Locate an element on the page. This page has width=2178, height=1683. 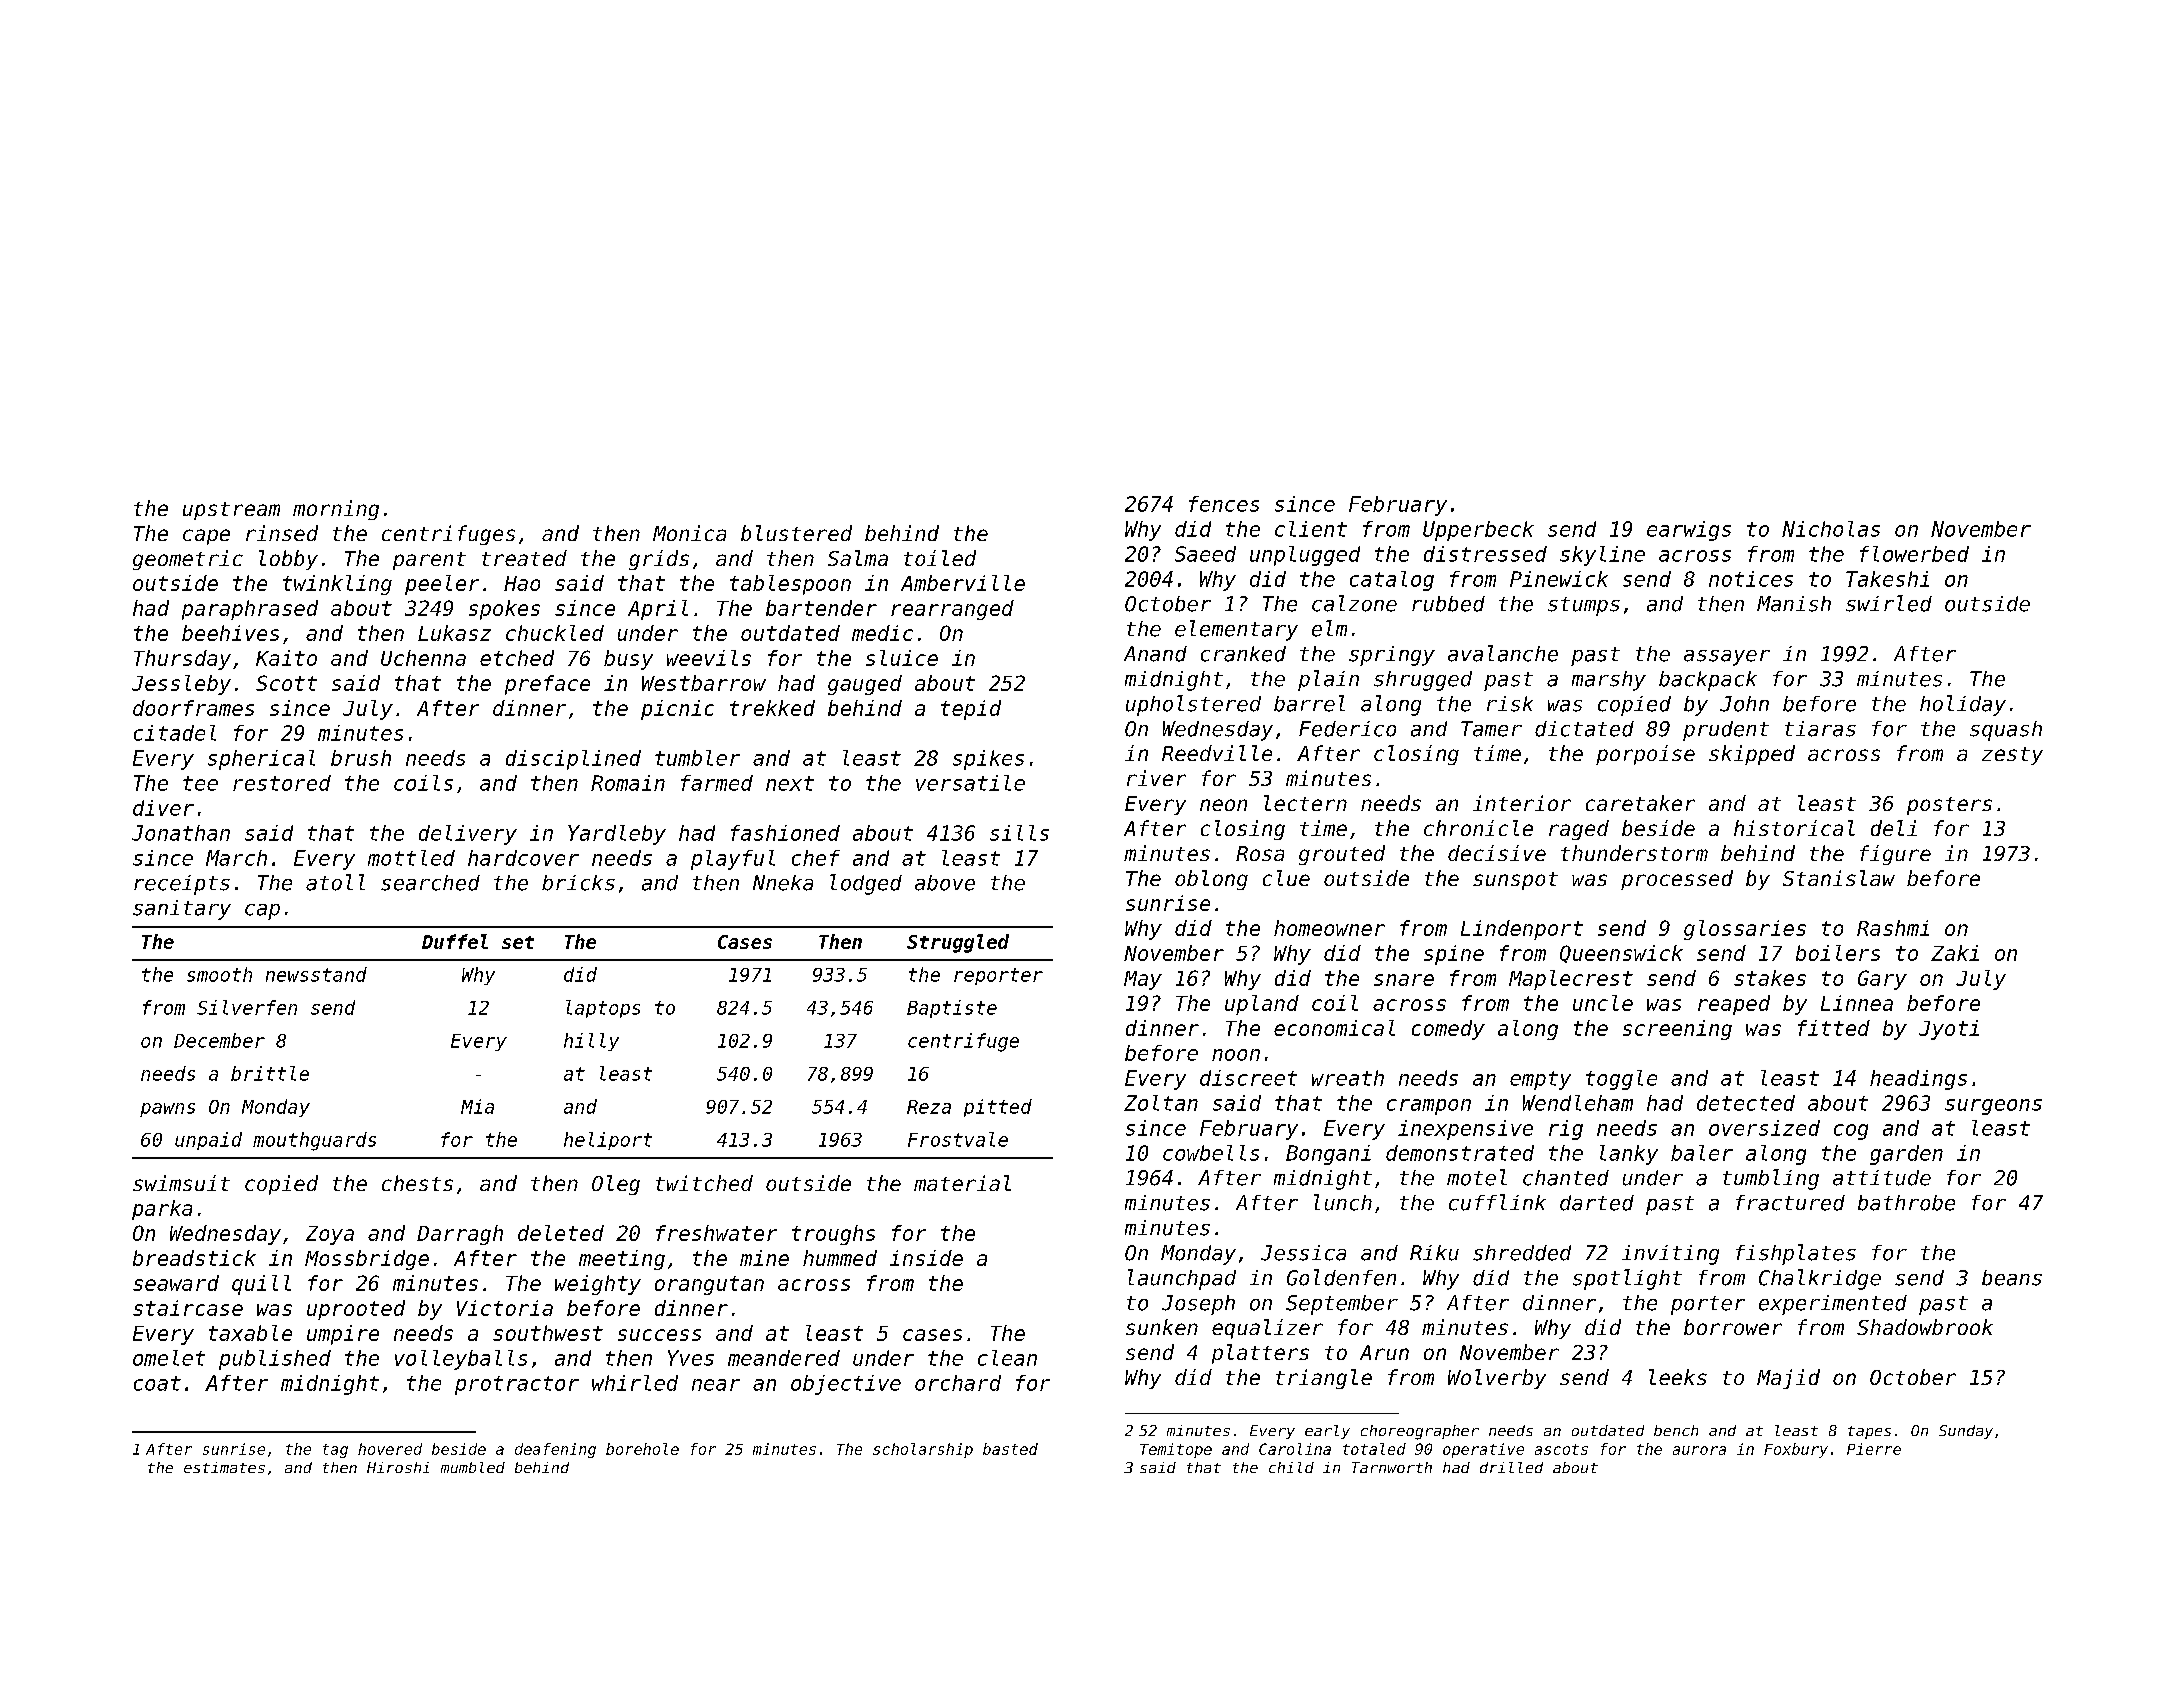
Hiroshi is located at coordinates (398, 1467).
